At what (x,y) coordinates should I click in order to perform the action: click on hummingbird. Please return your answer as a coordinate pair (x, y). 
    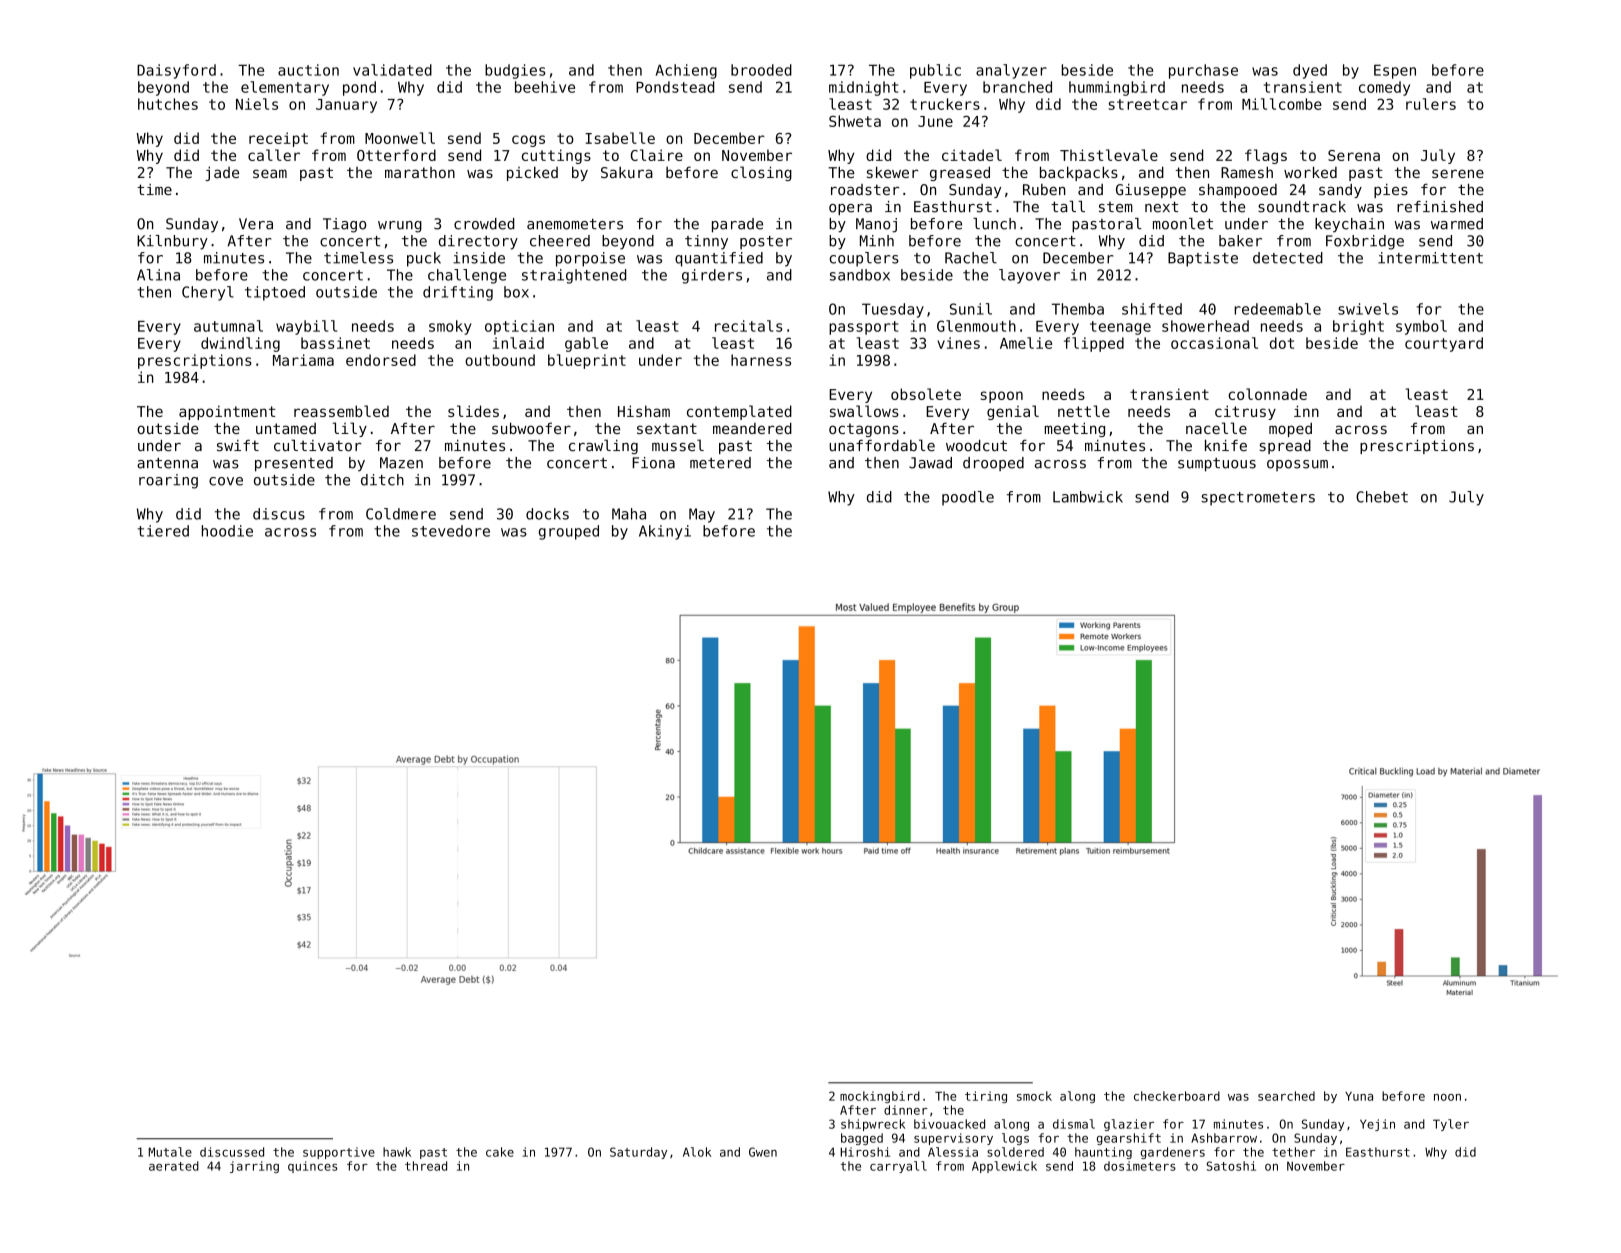
    Looking at the image, I should click on (1117, 88).
